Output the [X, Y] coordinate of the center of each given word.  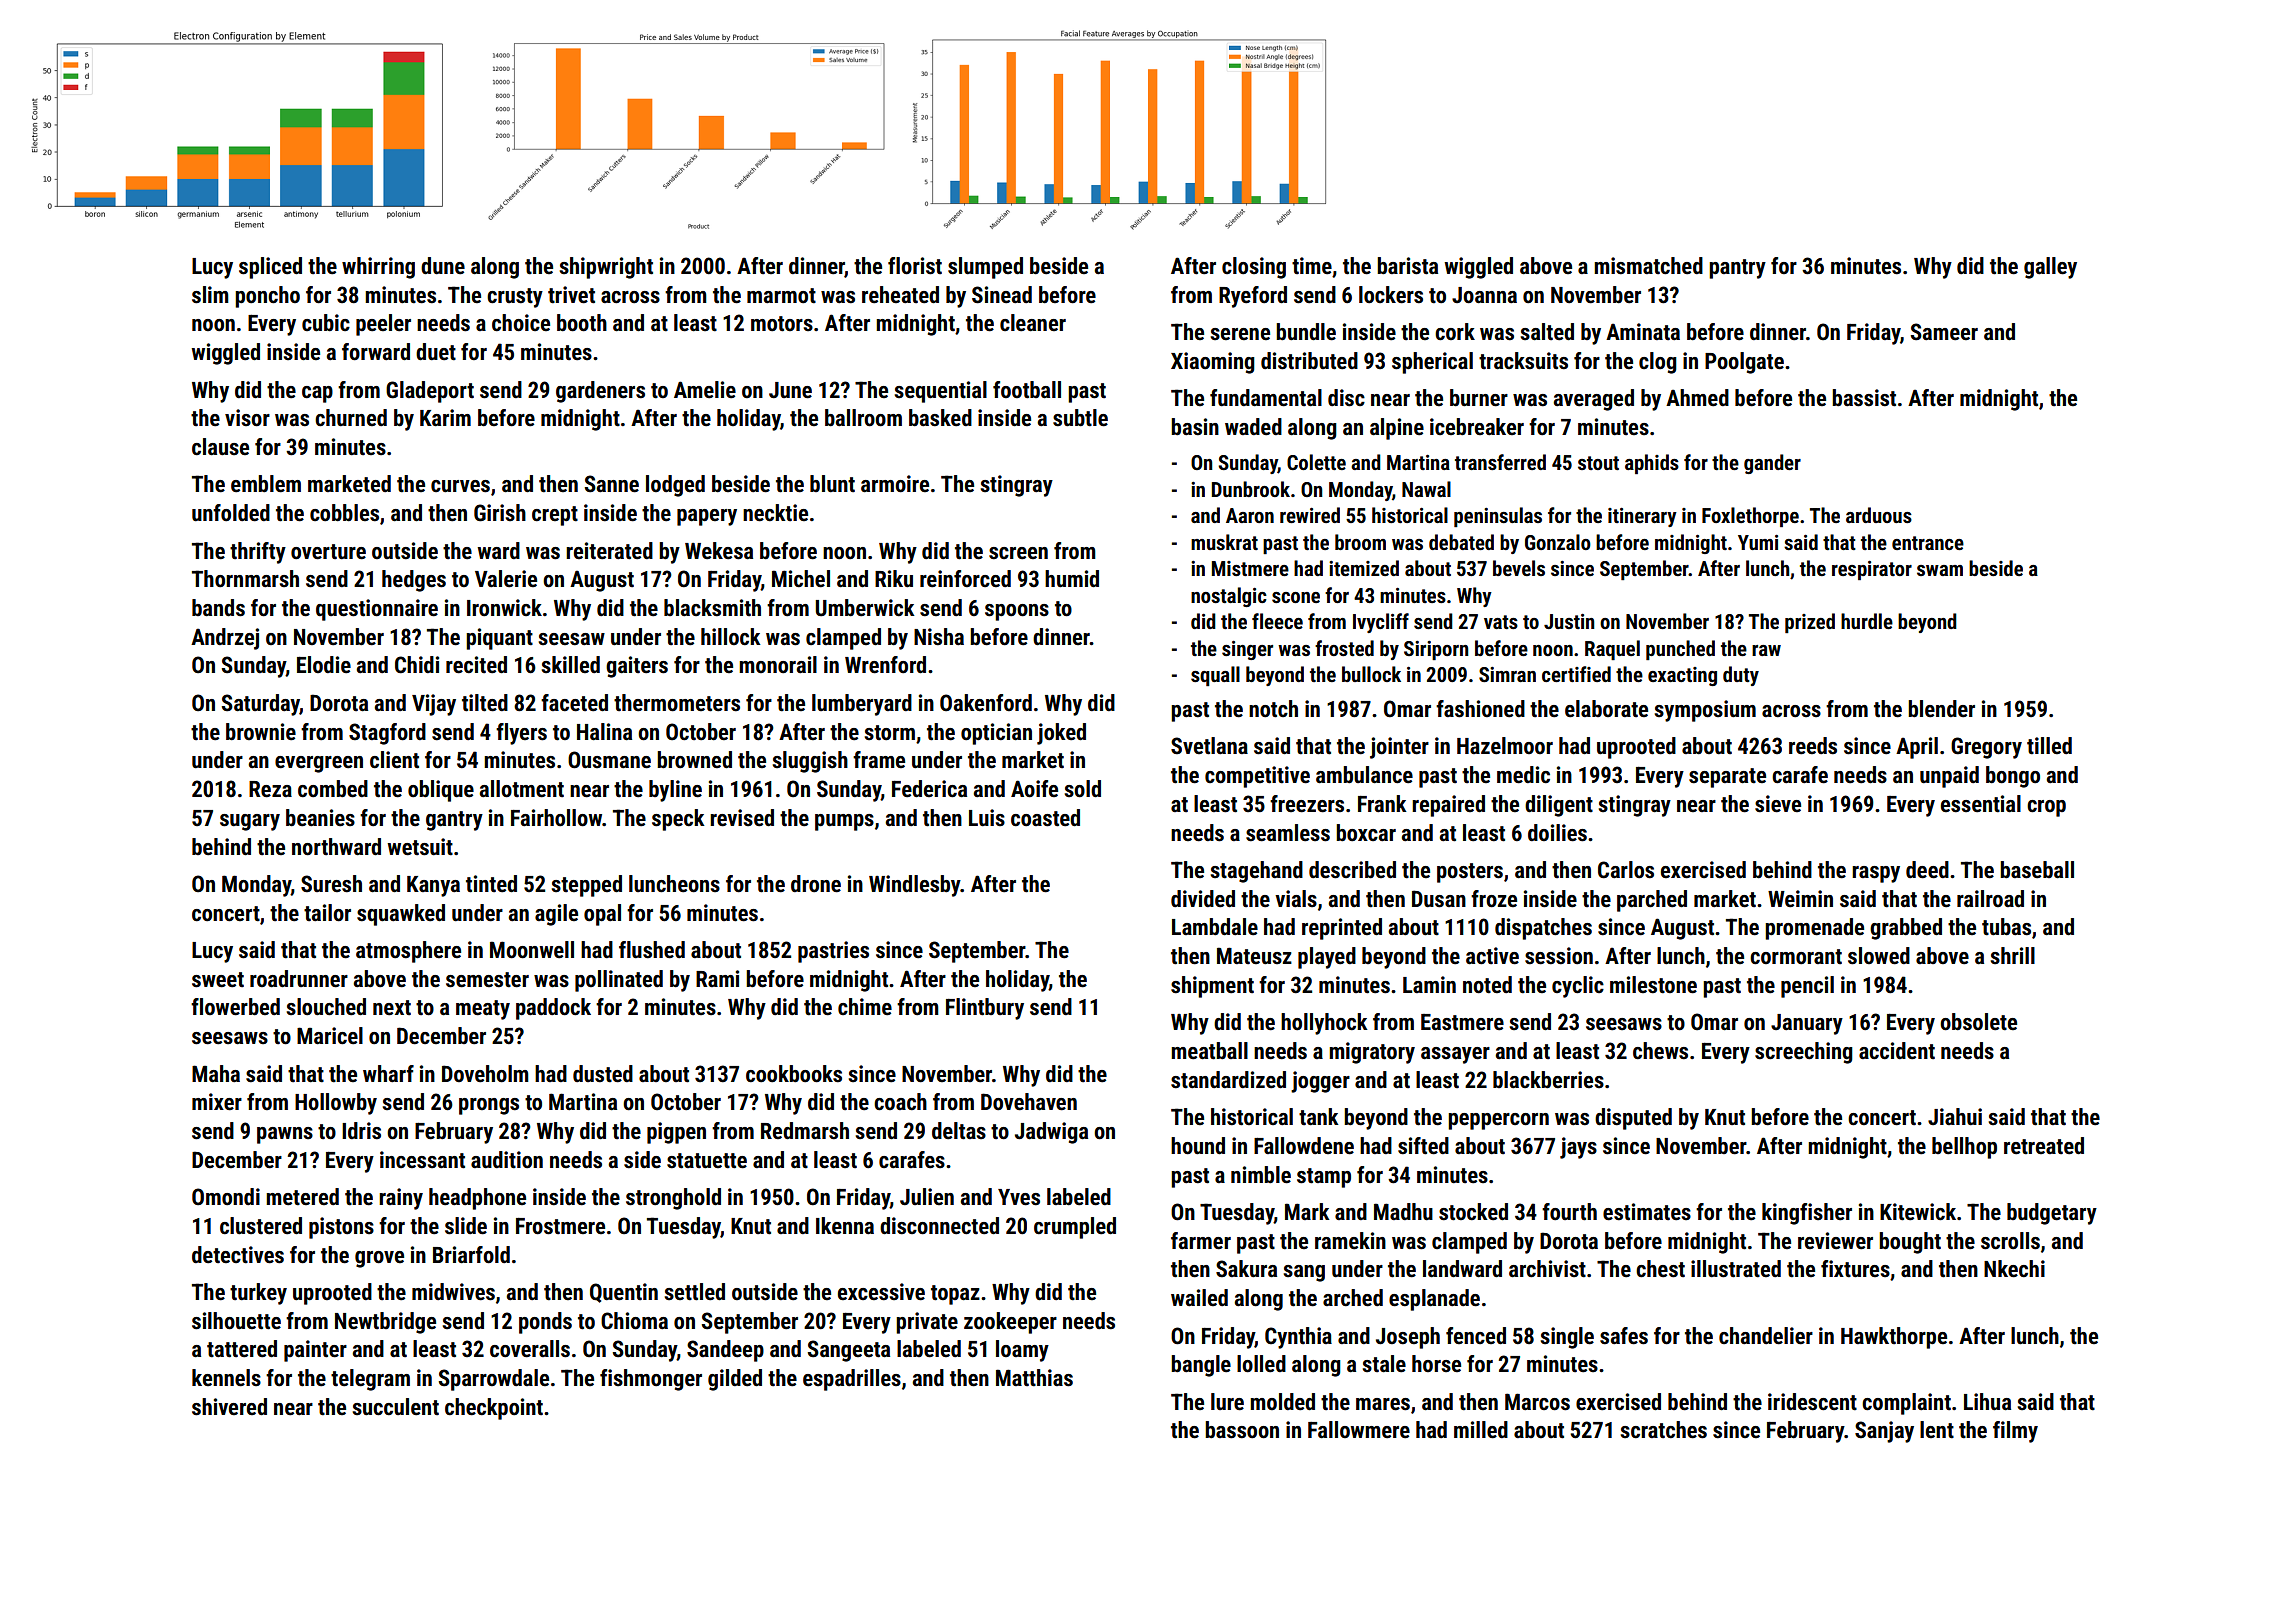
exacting [1682, 676]
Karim [445, 418]
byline [675, 791]
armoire [895, 484]
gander [1772, 464]
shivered [229, 1407]
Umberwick [865, 608]
